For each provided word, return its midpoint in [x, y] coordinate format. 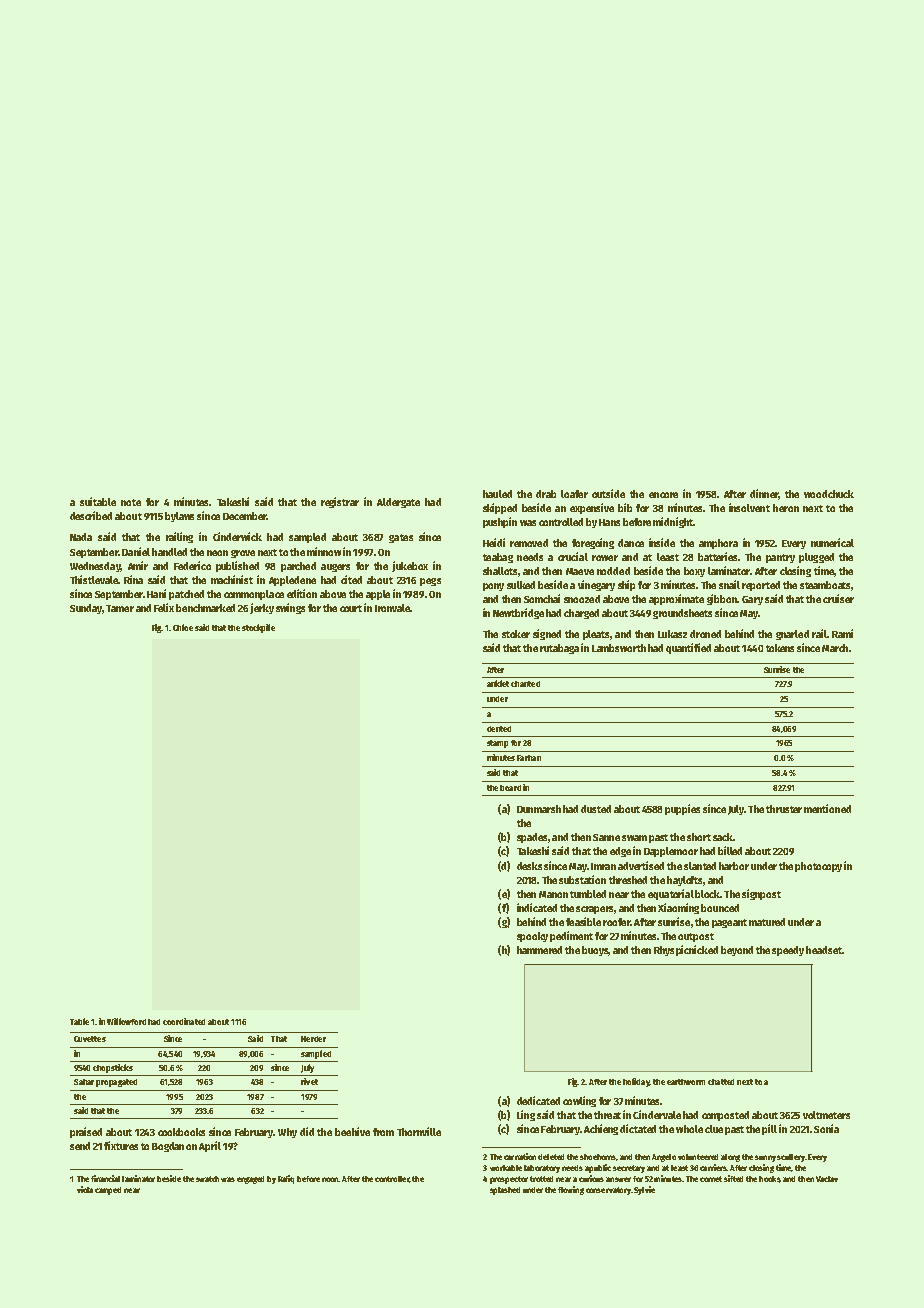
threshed [628, 880]
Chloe [183, 627]
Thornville [419, 1131]
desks [529, 866]
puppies [682, 809]
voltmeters [826, 1115]
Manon [553, 894]
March [835, 648]
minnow [324, 551]
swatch [207, 1179]
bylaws [179, 517]
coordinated [184, 1021]
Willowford [126, 1021]
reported [761, 586]
